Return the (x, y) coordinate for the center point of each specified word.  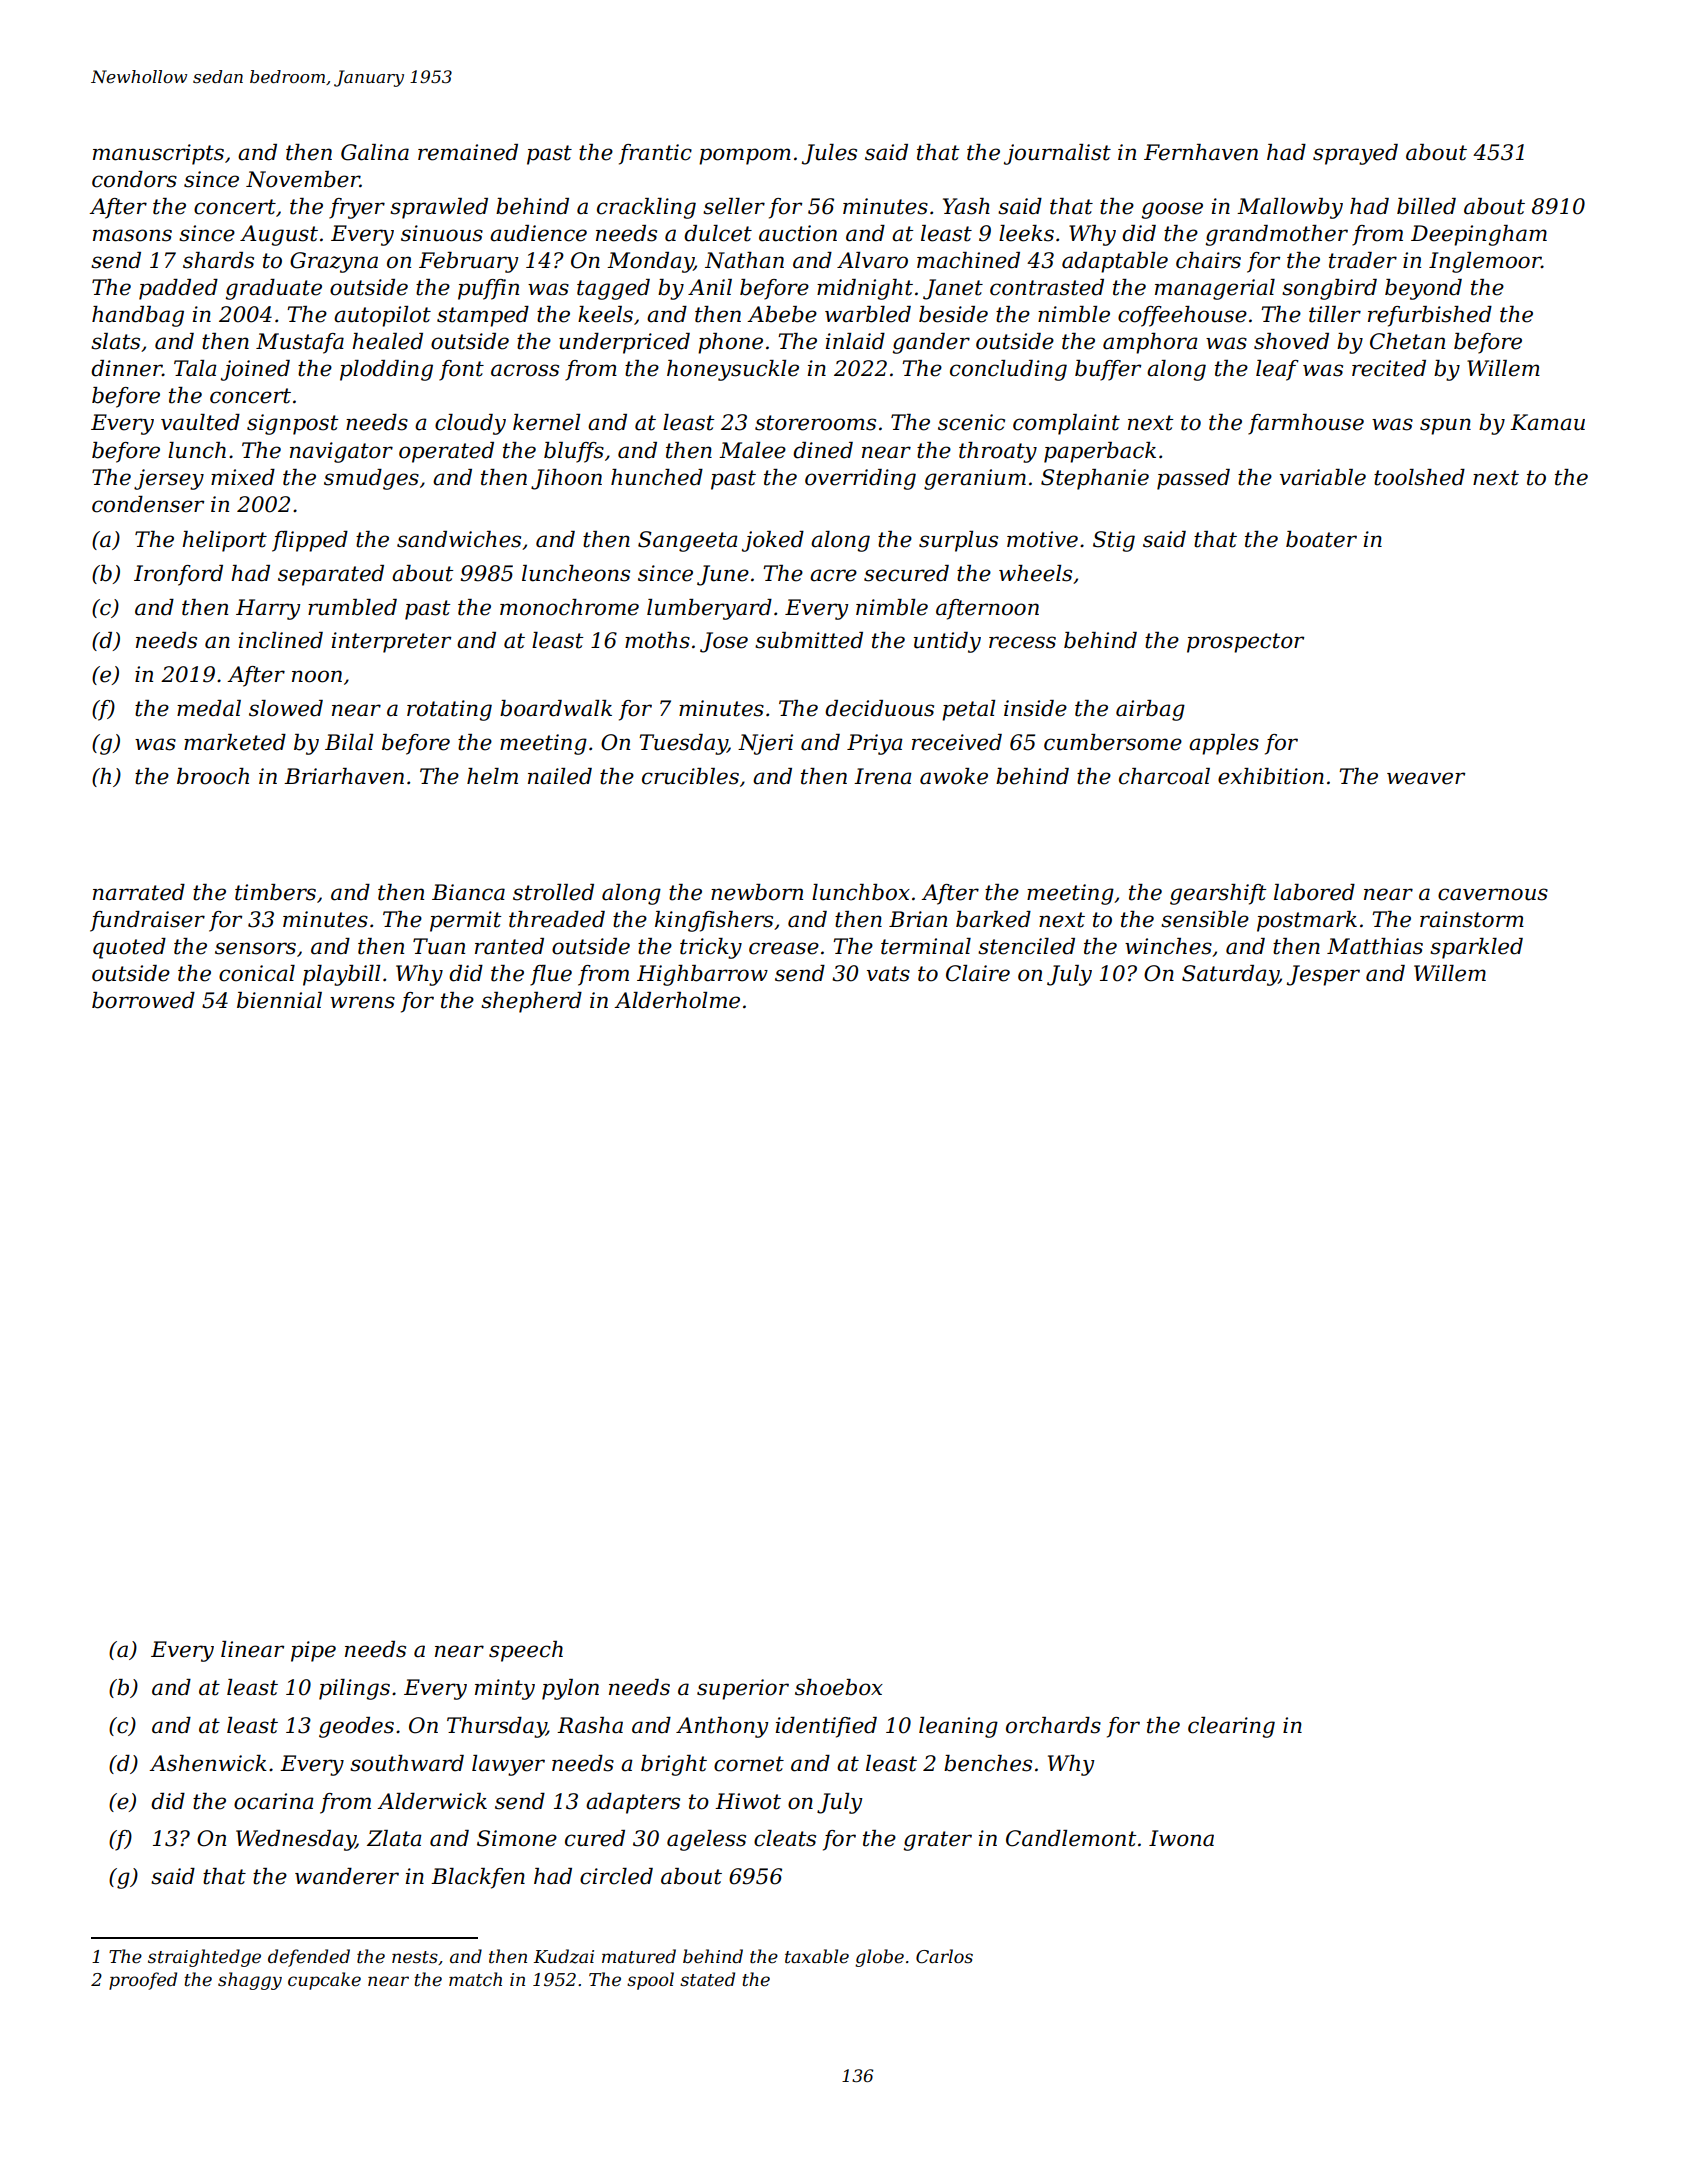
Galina (375, 152)
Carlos (944, 1956)
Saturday (1230, 975)
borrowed (143, 1000)
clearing (1231, 1727)
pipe (313, 1651)
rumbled (352, 607)
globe (879, 1958)
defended (309, 1958)
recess (1022, 642)
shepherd (531, 1002)
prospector (1245, 643)
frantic (655, 154)
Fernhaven (1201, 152)
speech (526, 1651)
